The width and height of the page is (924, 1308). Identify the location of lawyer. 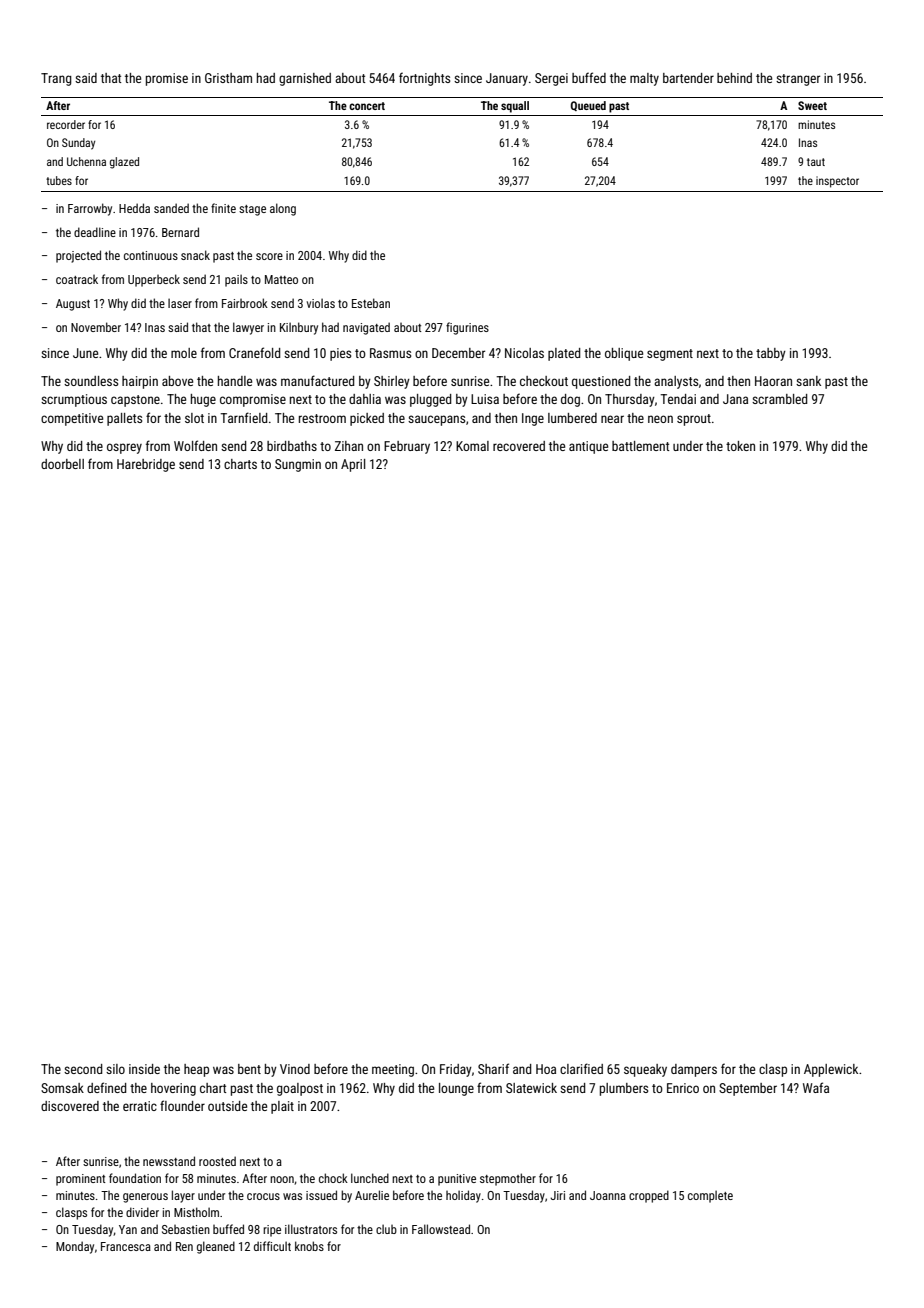
(248, 328).
